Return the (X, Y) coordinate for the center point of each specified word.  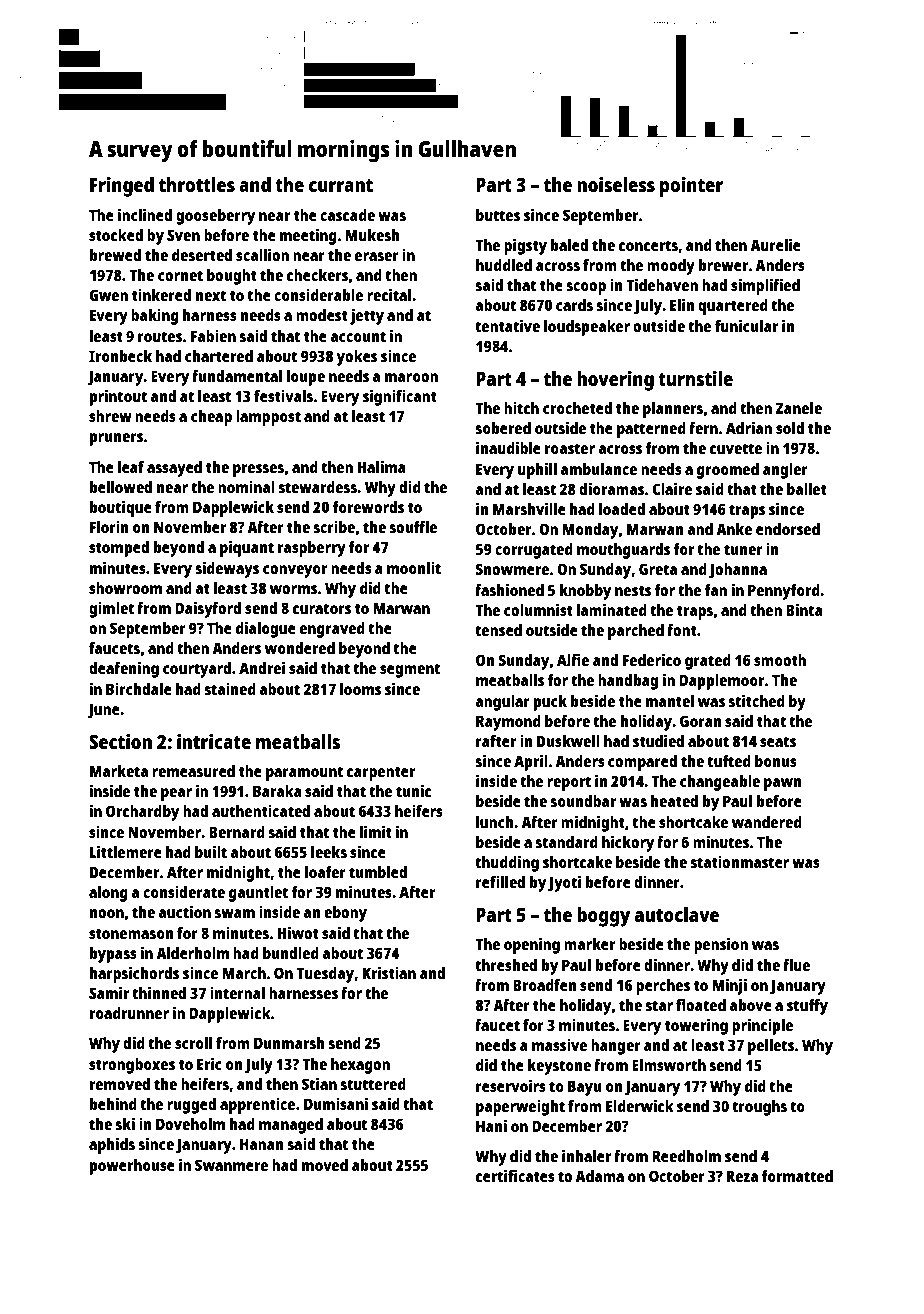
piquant (247, 548)
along (108, 894)
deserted (202, 255)
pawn (782, 784)
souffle (413, 527)
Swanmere (231, 1165)
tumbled (378, 872)
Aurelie (775, 244)
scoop (586, 288)
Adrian (749, 427)
